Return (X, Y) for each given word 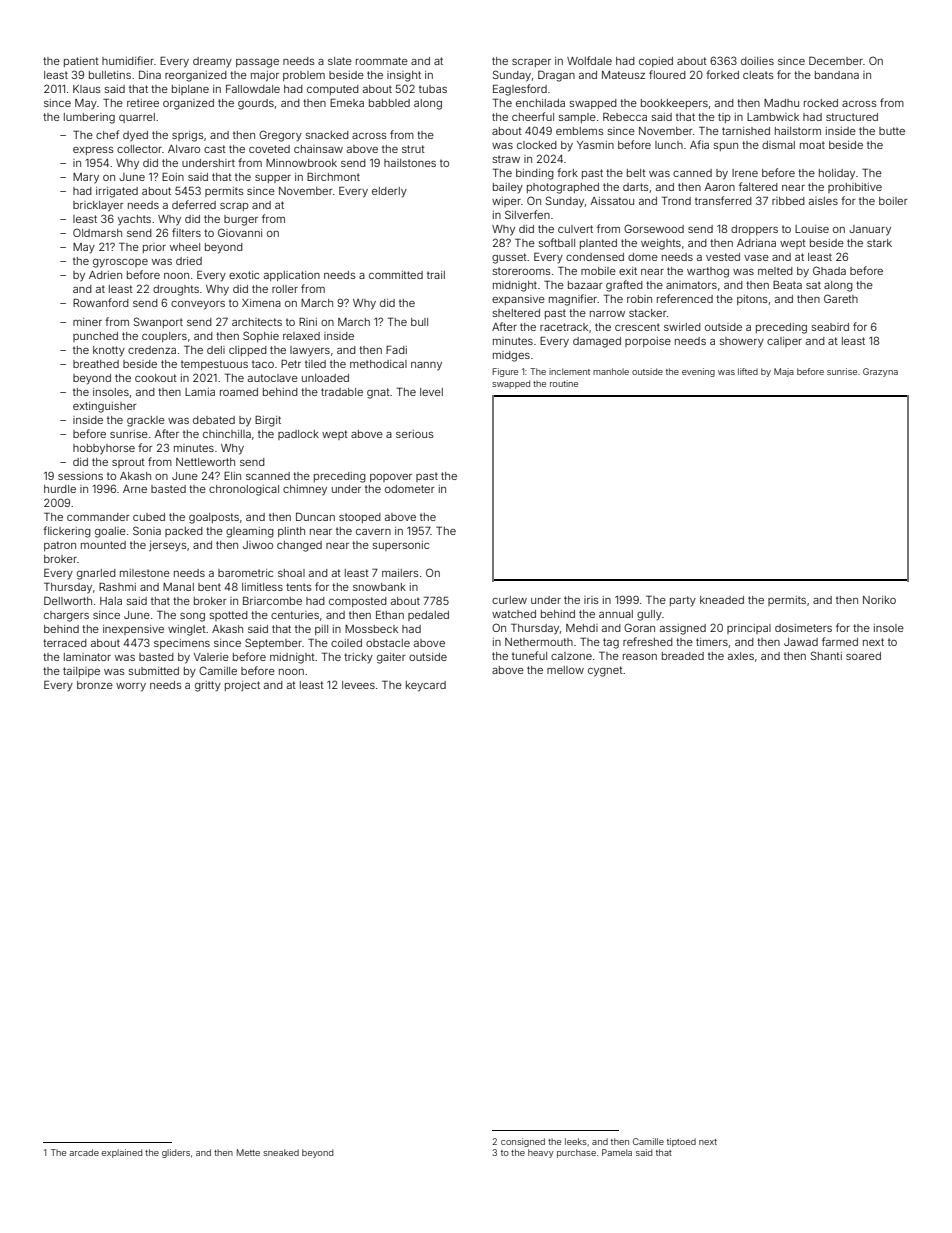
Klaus (87, 89)
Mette (248, 1152)
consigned (523, 1142)
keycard (426, 686)
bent (209, 587)
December (836, 60)
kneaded (722, 600)
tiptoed (681, 1142)
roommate (382, 61)
